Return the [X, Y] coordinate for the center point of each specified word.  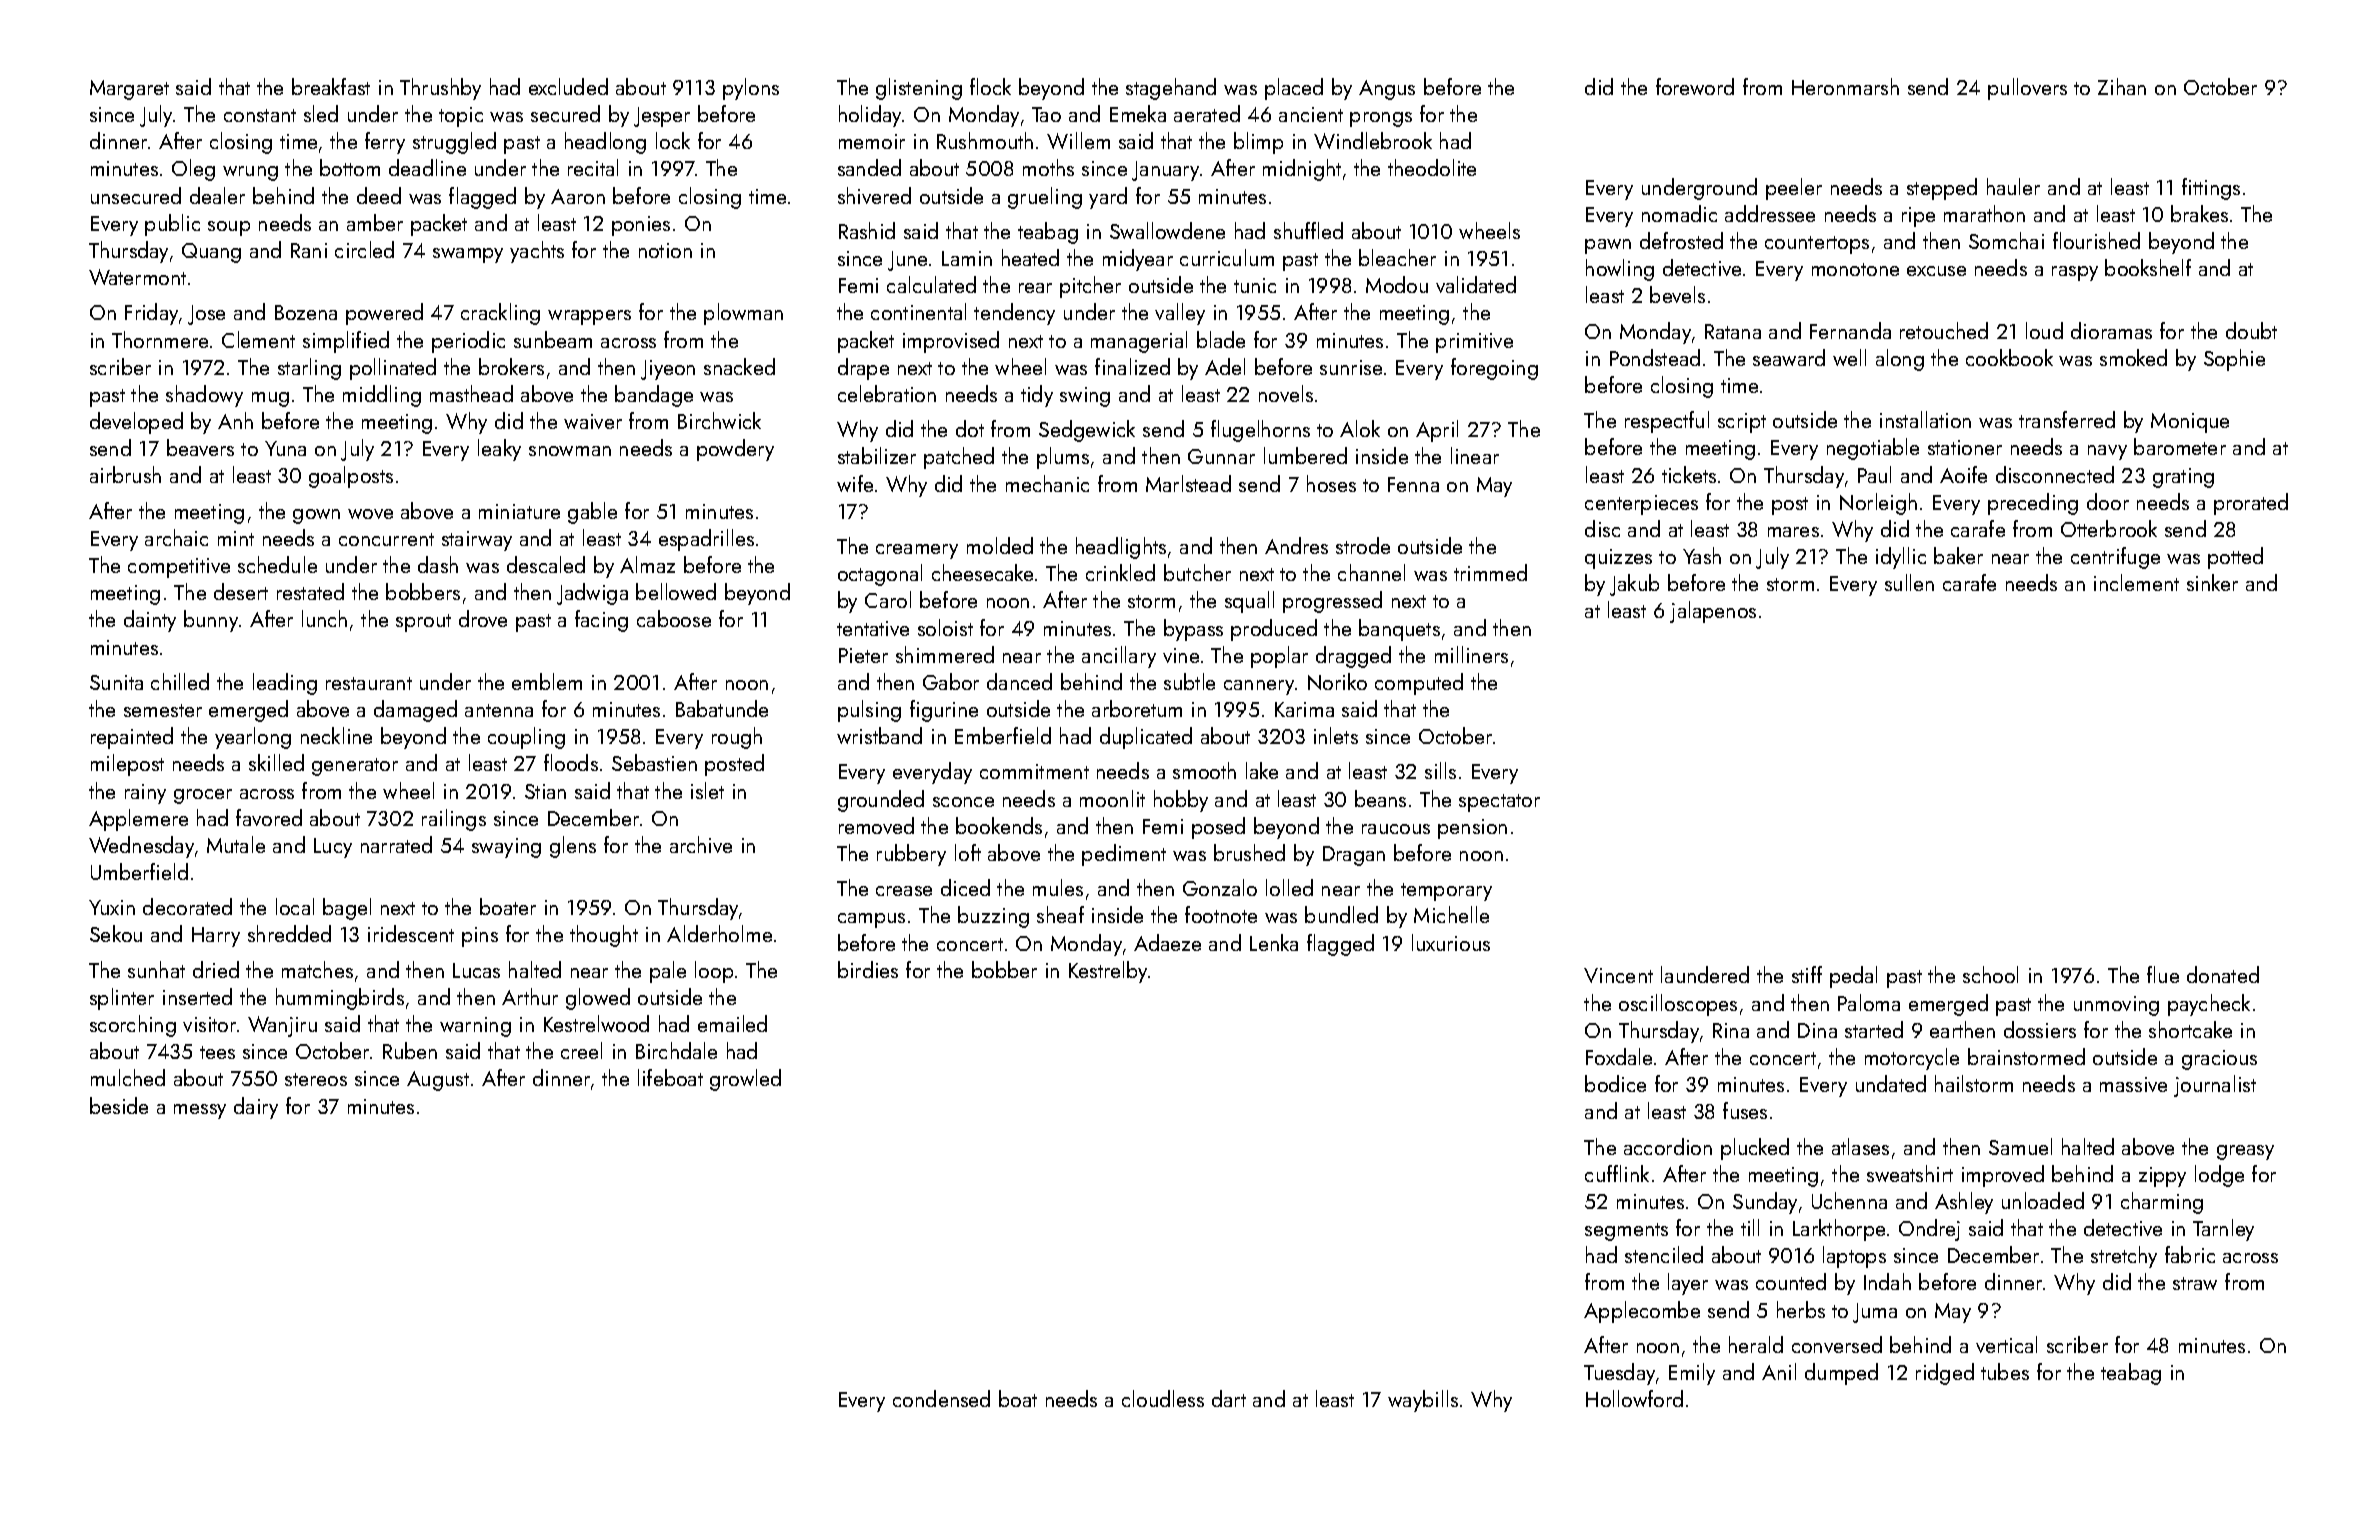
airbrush [125, 474]
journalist [2215, 1086]
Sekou [116, 933]
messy [200, 1111]
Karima [1304, 709]
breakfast [331, 86]
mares [1793, 532]
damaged [415, 711]
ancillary [1119, 657]
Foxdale [1619, 1056]
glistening [919, 89]
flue [2163, 974]
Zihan [2122, 86]
